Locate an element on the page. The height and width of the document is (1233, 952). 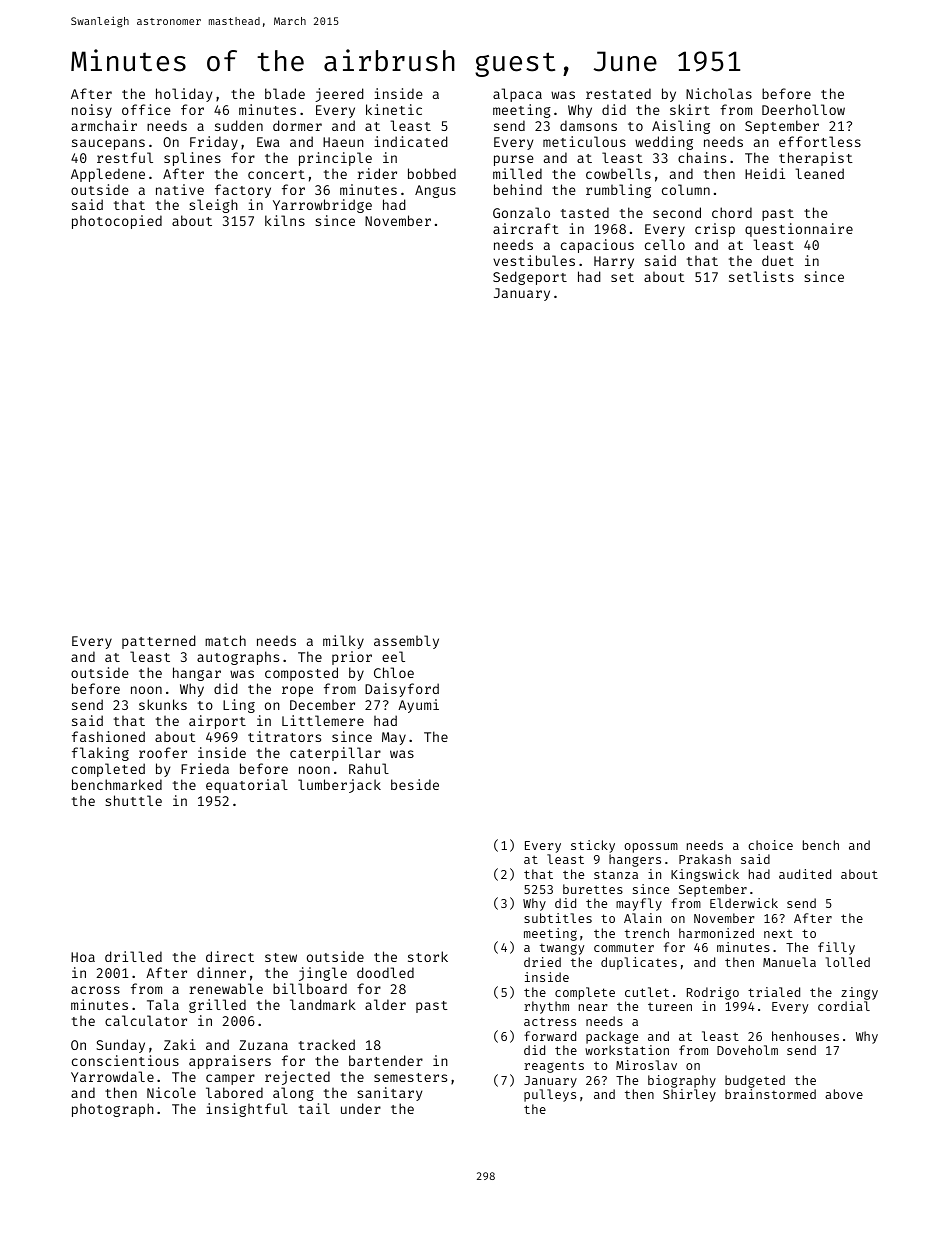
patterned is located at coordinates (159, 642).
